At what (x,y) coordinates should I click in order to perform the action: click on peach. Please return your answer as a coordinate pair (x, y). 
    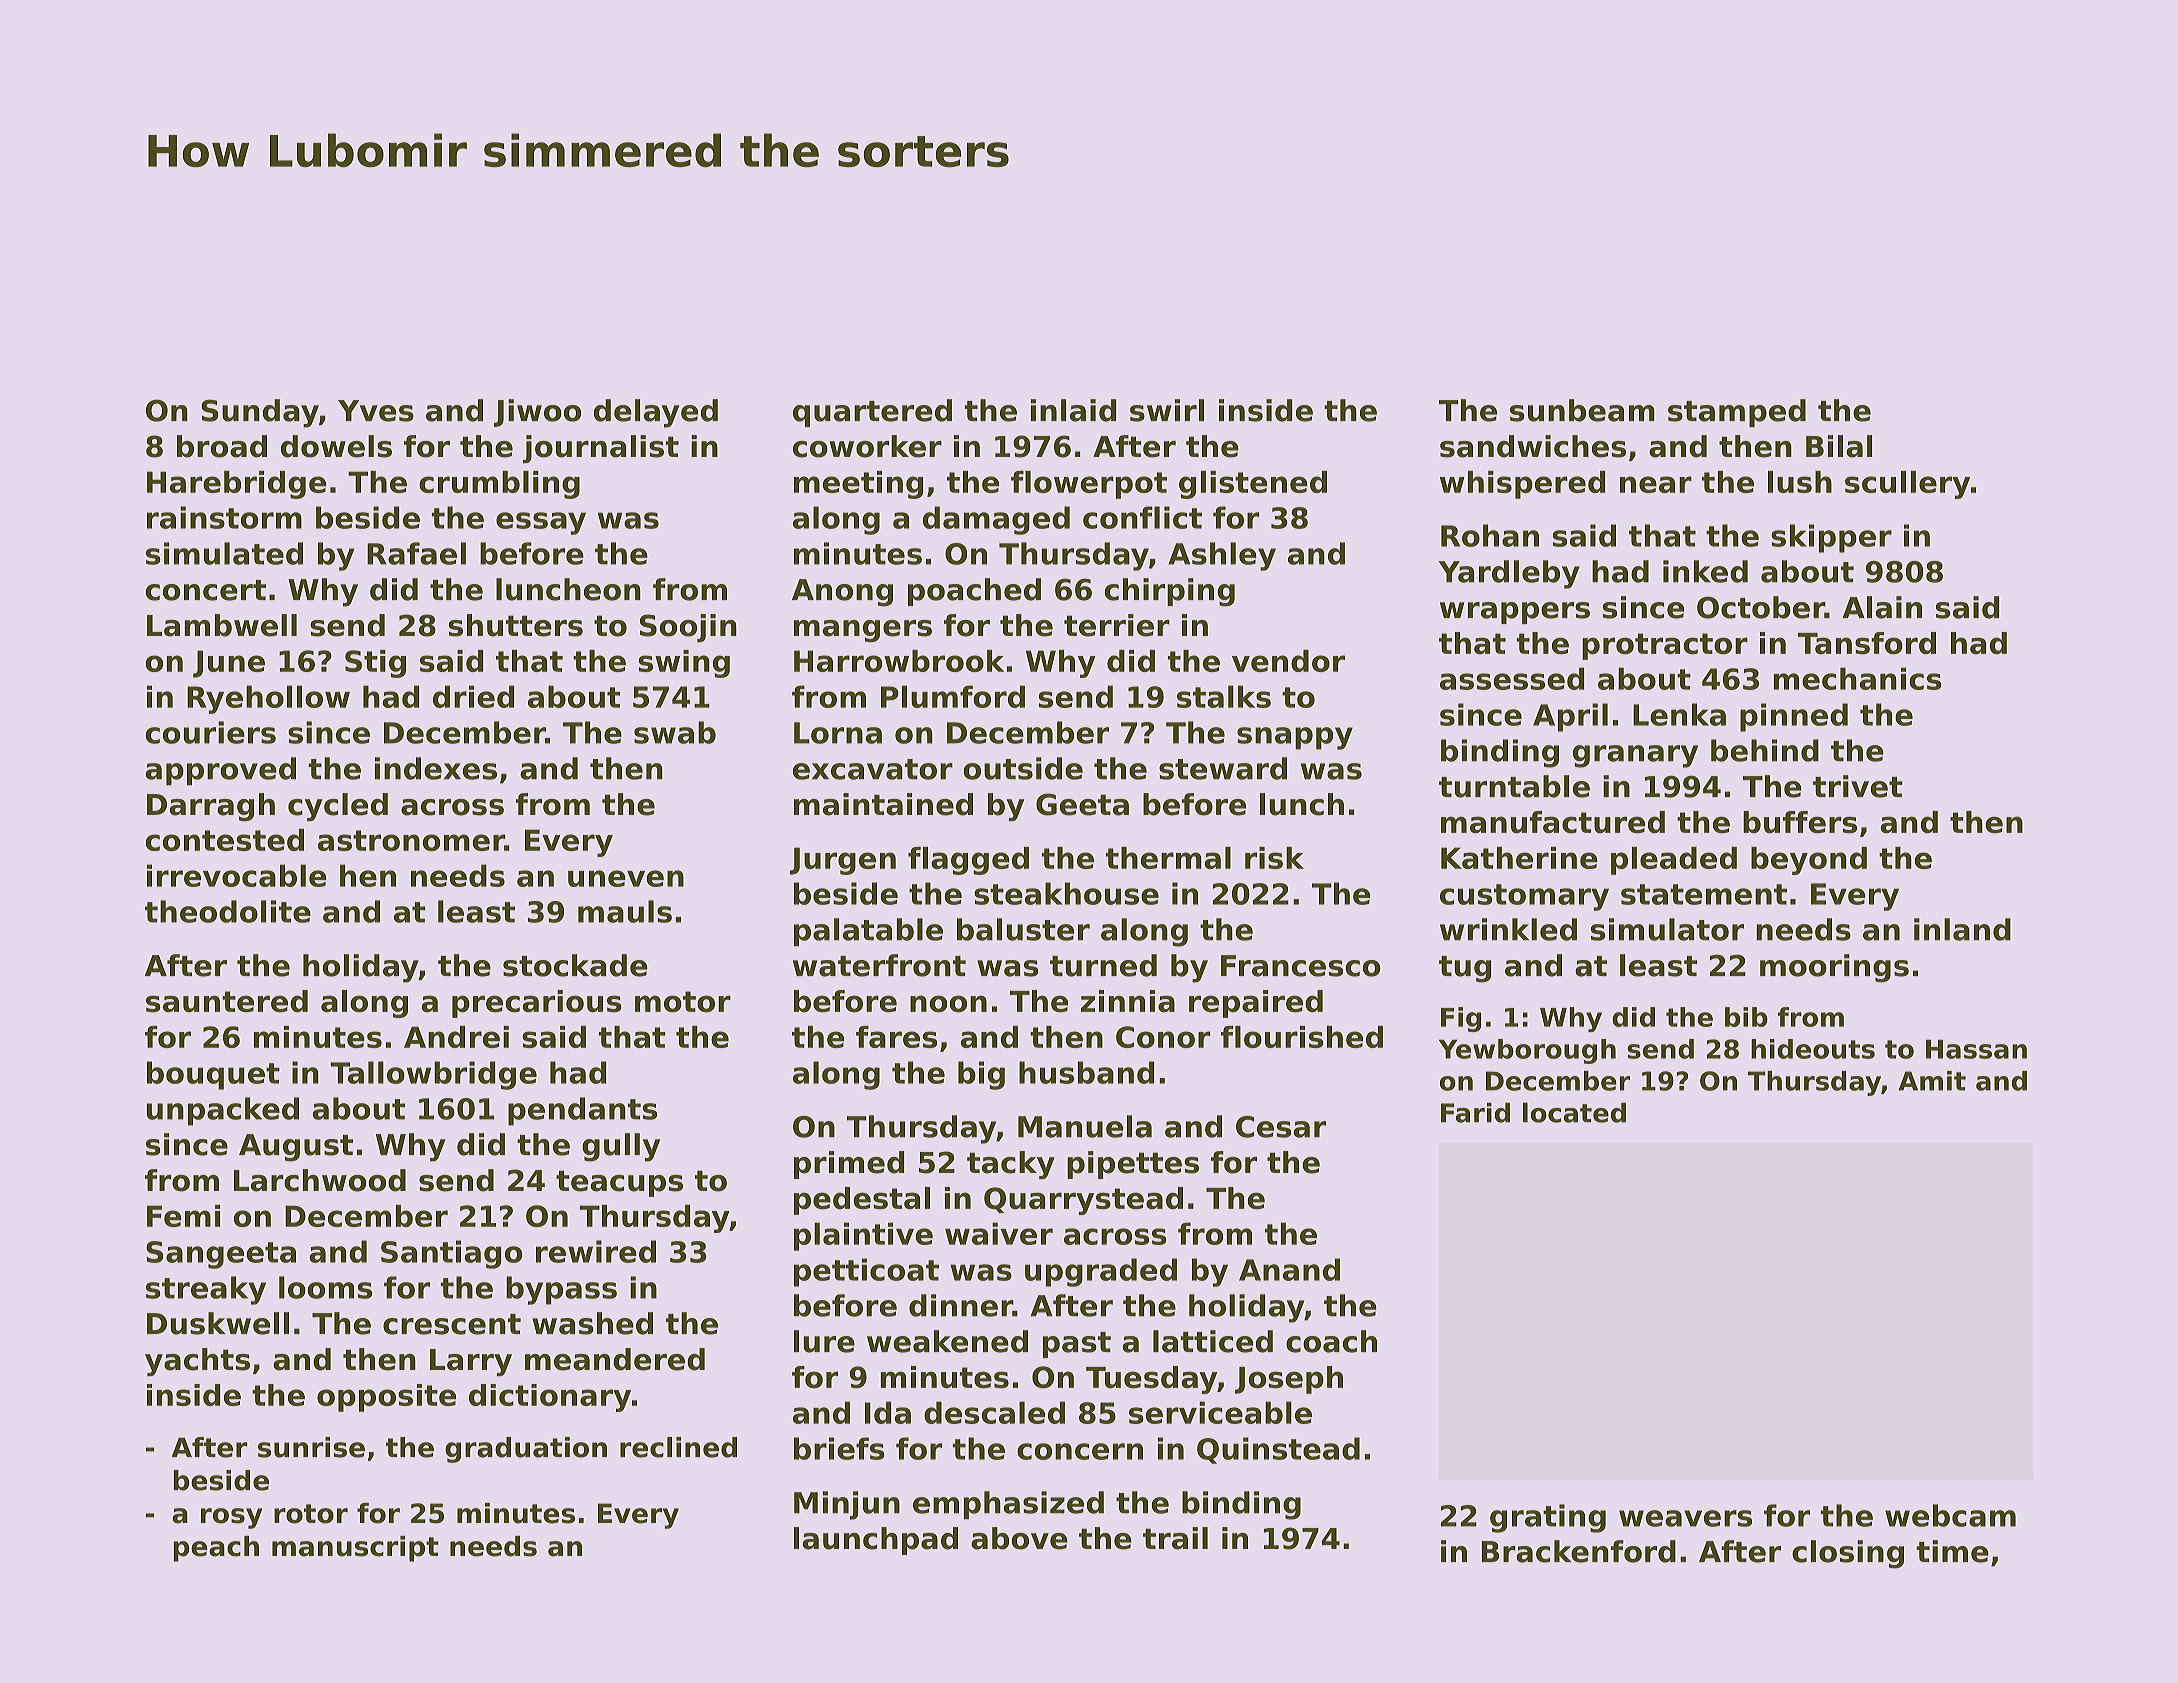
    Looking at the image, I should click on (216, 1549).
